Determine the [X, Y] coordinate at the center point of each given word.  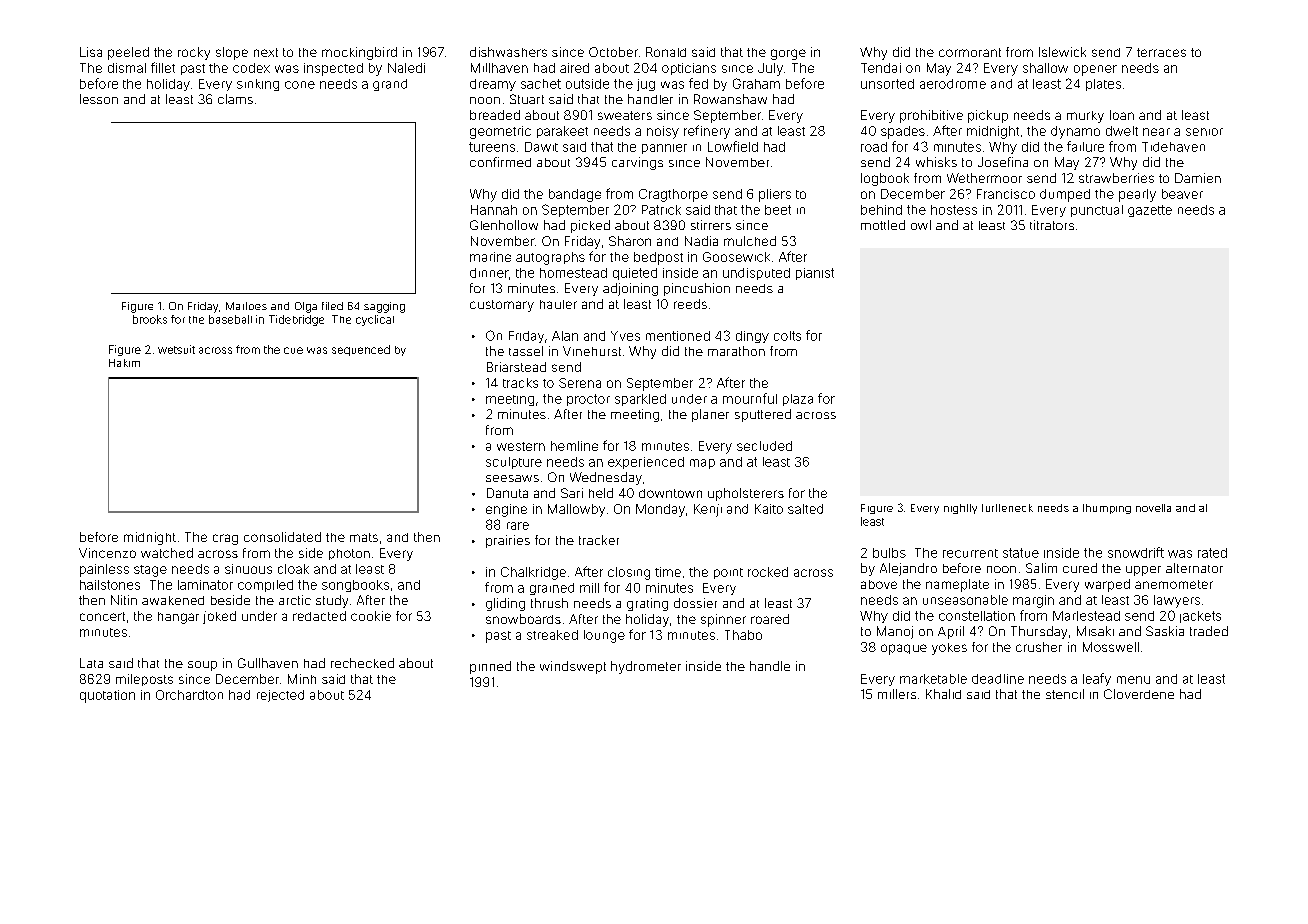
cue [293, 350]
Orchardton [189, 695]
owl [921, 225]
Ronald [666, 52]
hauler [558, 304]
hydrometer [646, 667]
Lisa [91, 52]
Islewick [1062, 52]
